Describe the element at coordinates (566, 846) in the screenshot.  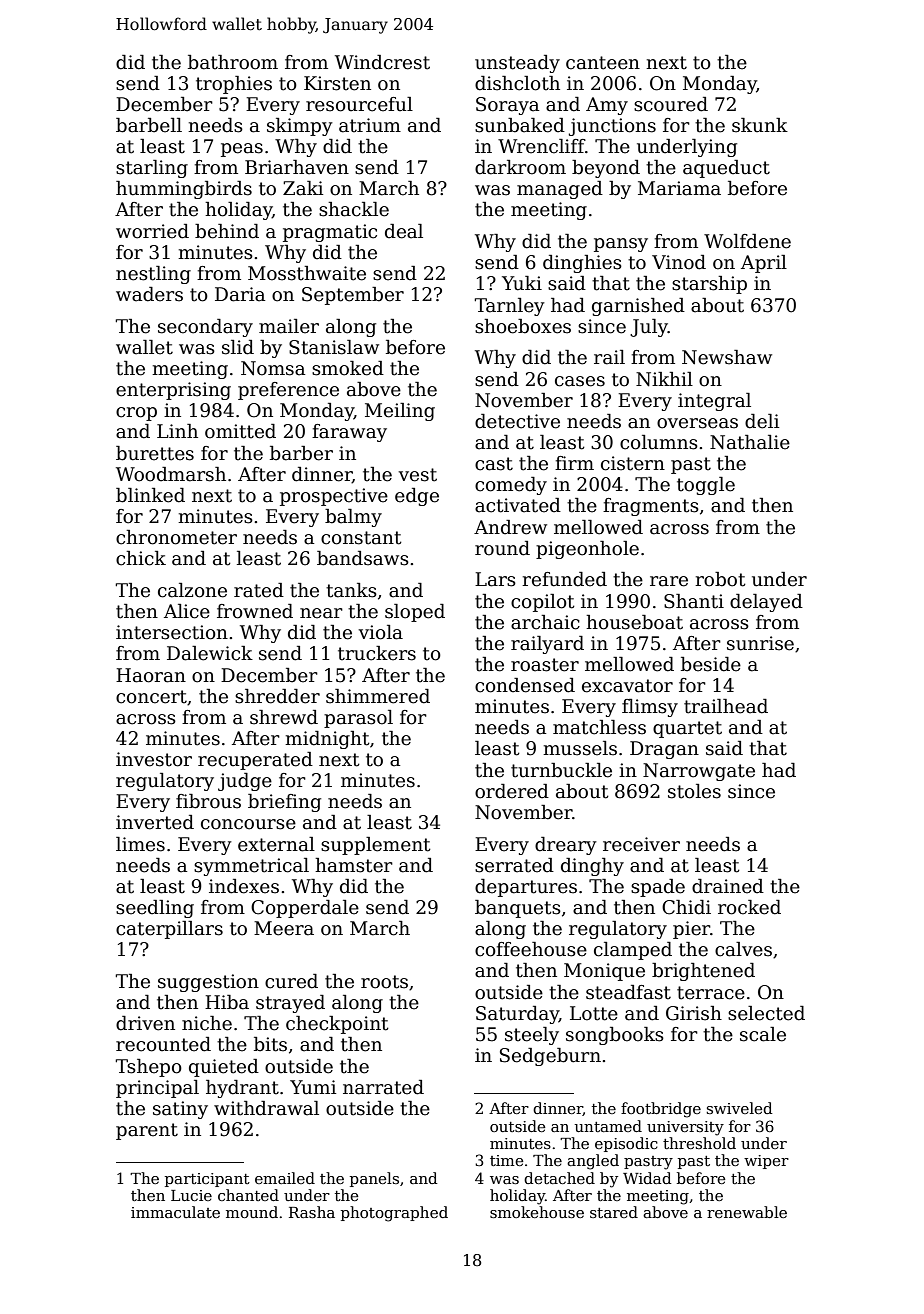
I see `dreary` at that location.
